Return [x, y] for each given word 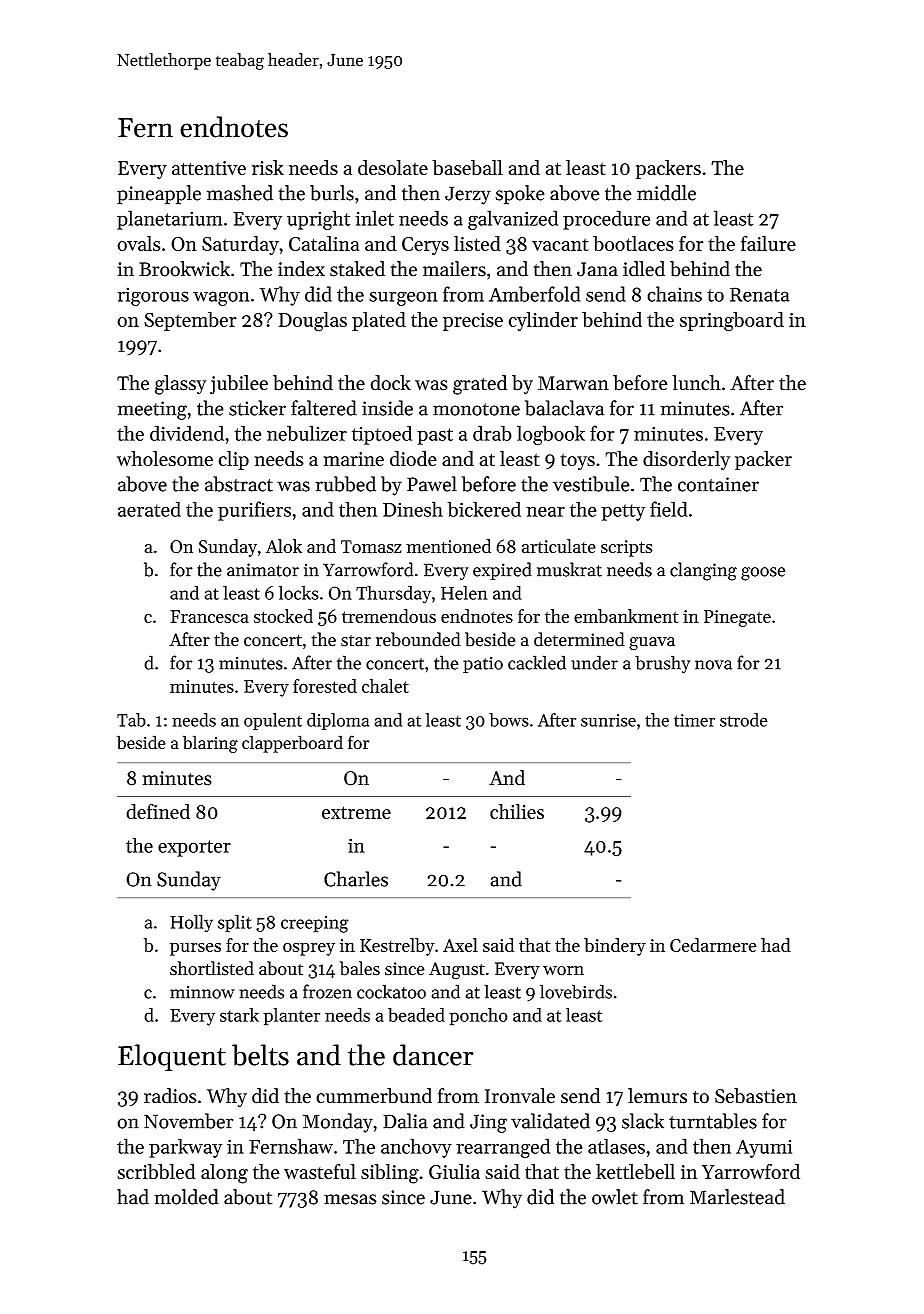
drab [492, 433]
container [718, 484]
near [545, 512]
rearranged [503, 1148]
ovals [138, 243]
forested [325, 686]
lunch [696, 383]
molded [186, 1197]
